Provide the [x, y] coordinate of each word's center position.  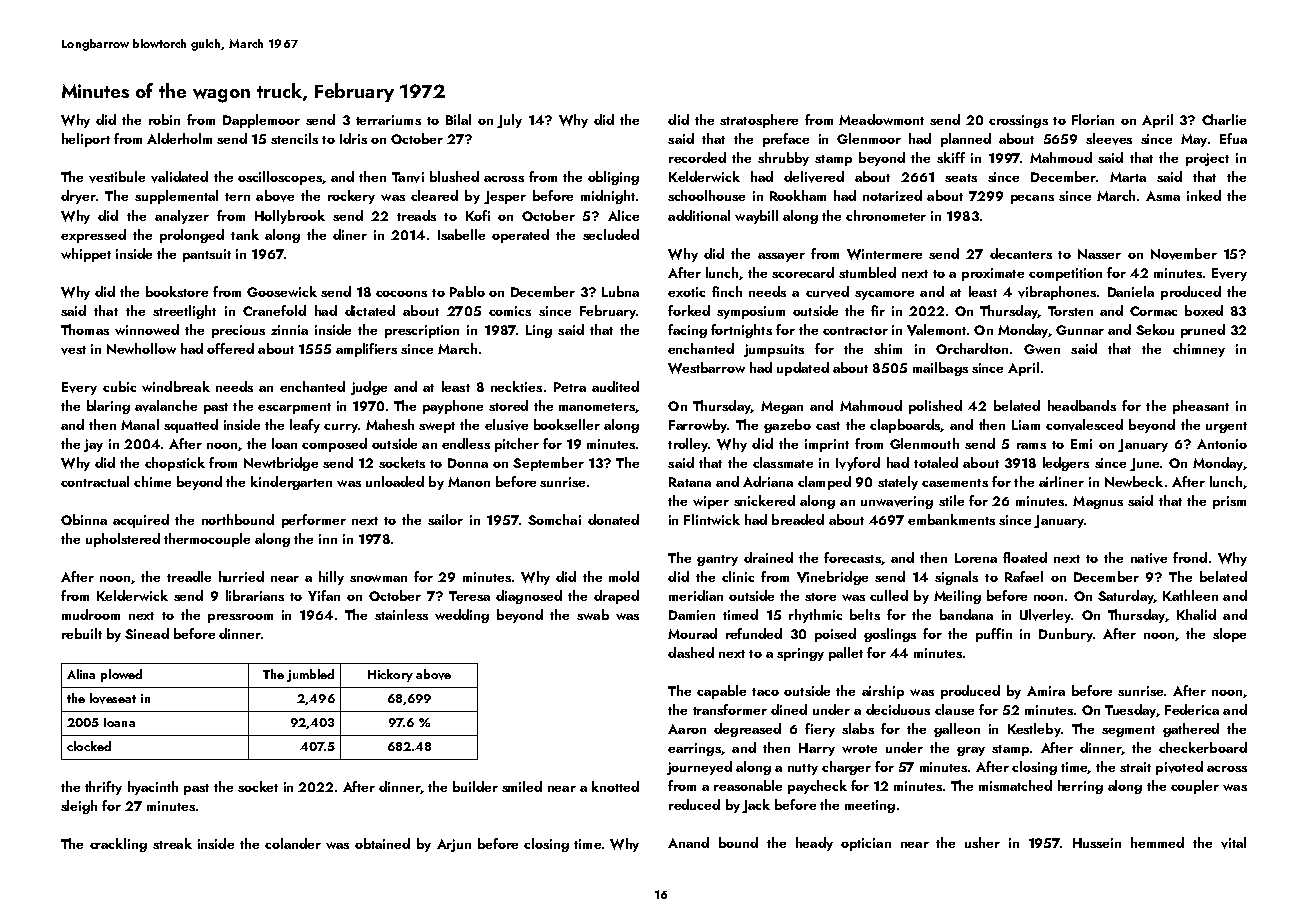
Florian [1093, 119]
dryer [78, 197]
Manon [469, 482]
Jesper [505, 197]
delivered [814, 177]
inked [1204, 195]
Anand [688, 842]
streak [172, 843]
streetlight [184, 312]
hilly [331, 578]
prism [1229, 502]
